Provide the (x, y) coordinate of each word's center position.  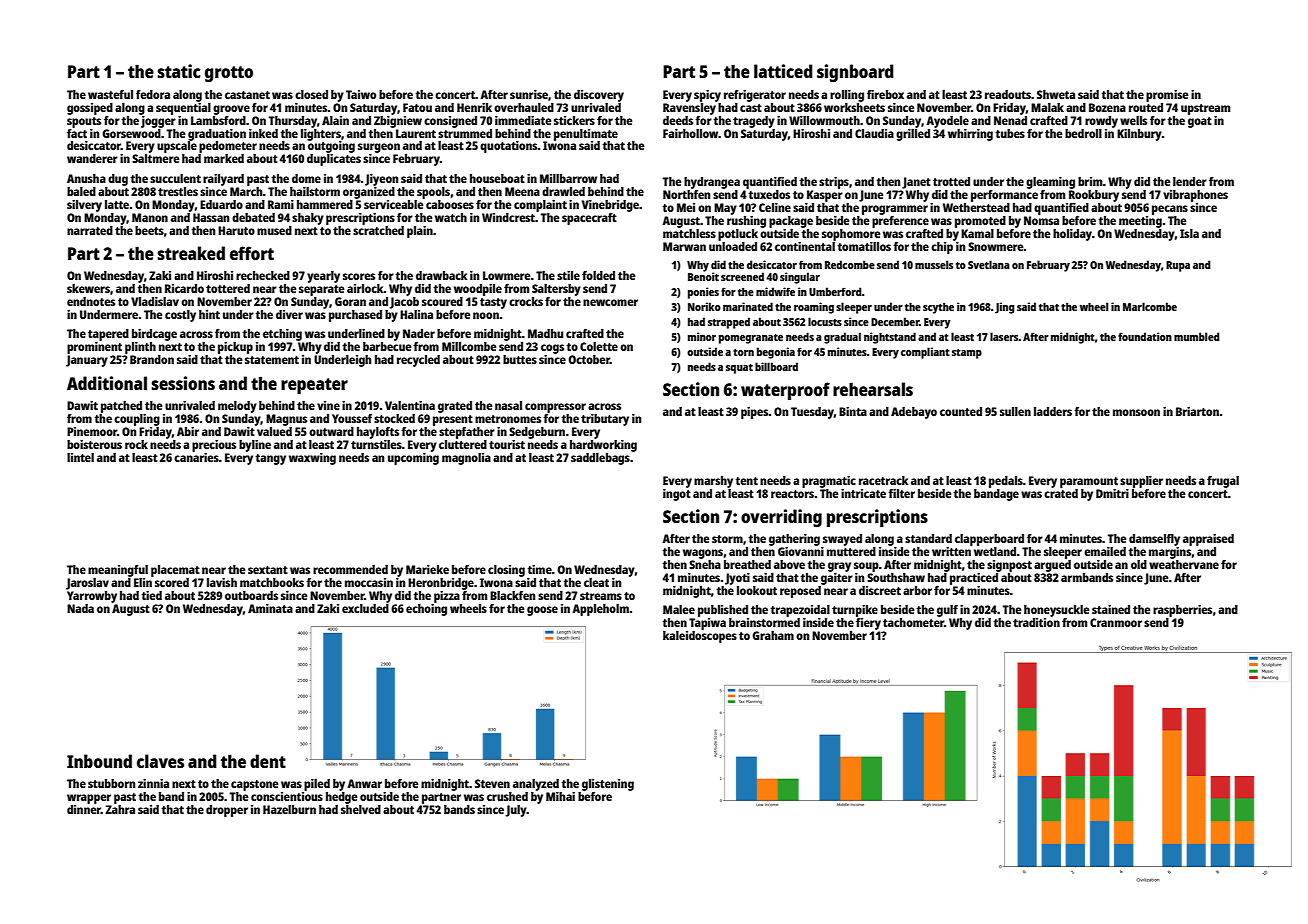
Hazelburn (289, 809)
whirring (970, 135)
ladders (1053, 411)
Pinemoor (92, 431)
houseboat (497, 178)
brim (1090, 181)
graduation (217, 135)
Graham (773, 635)
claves (160, 761)
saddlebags (600, 459)
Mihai (560, 796)
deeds (678, 120)
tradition (1036, 622)
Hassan (211, 217)
